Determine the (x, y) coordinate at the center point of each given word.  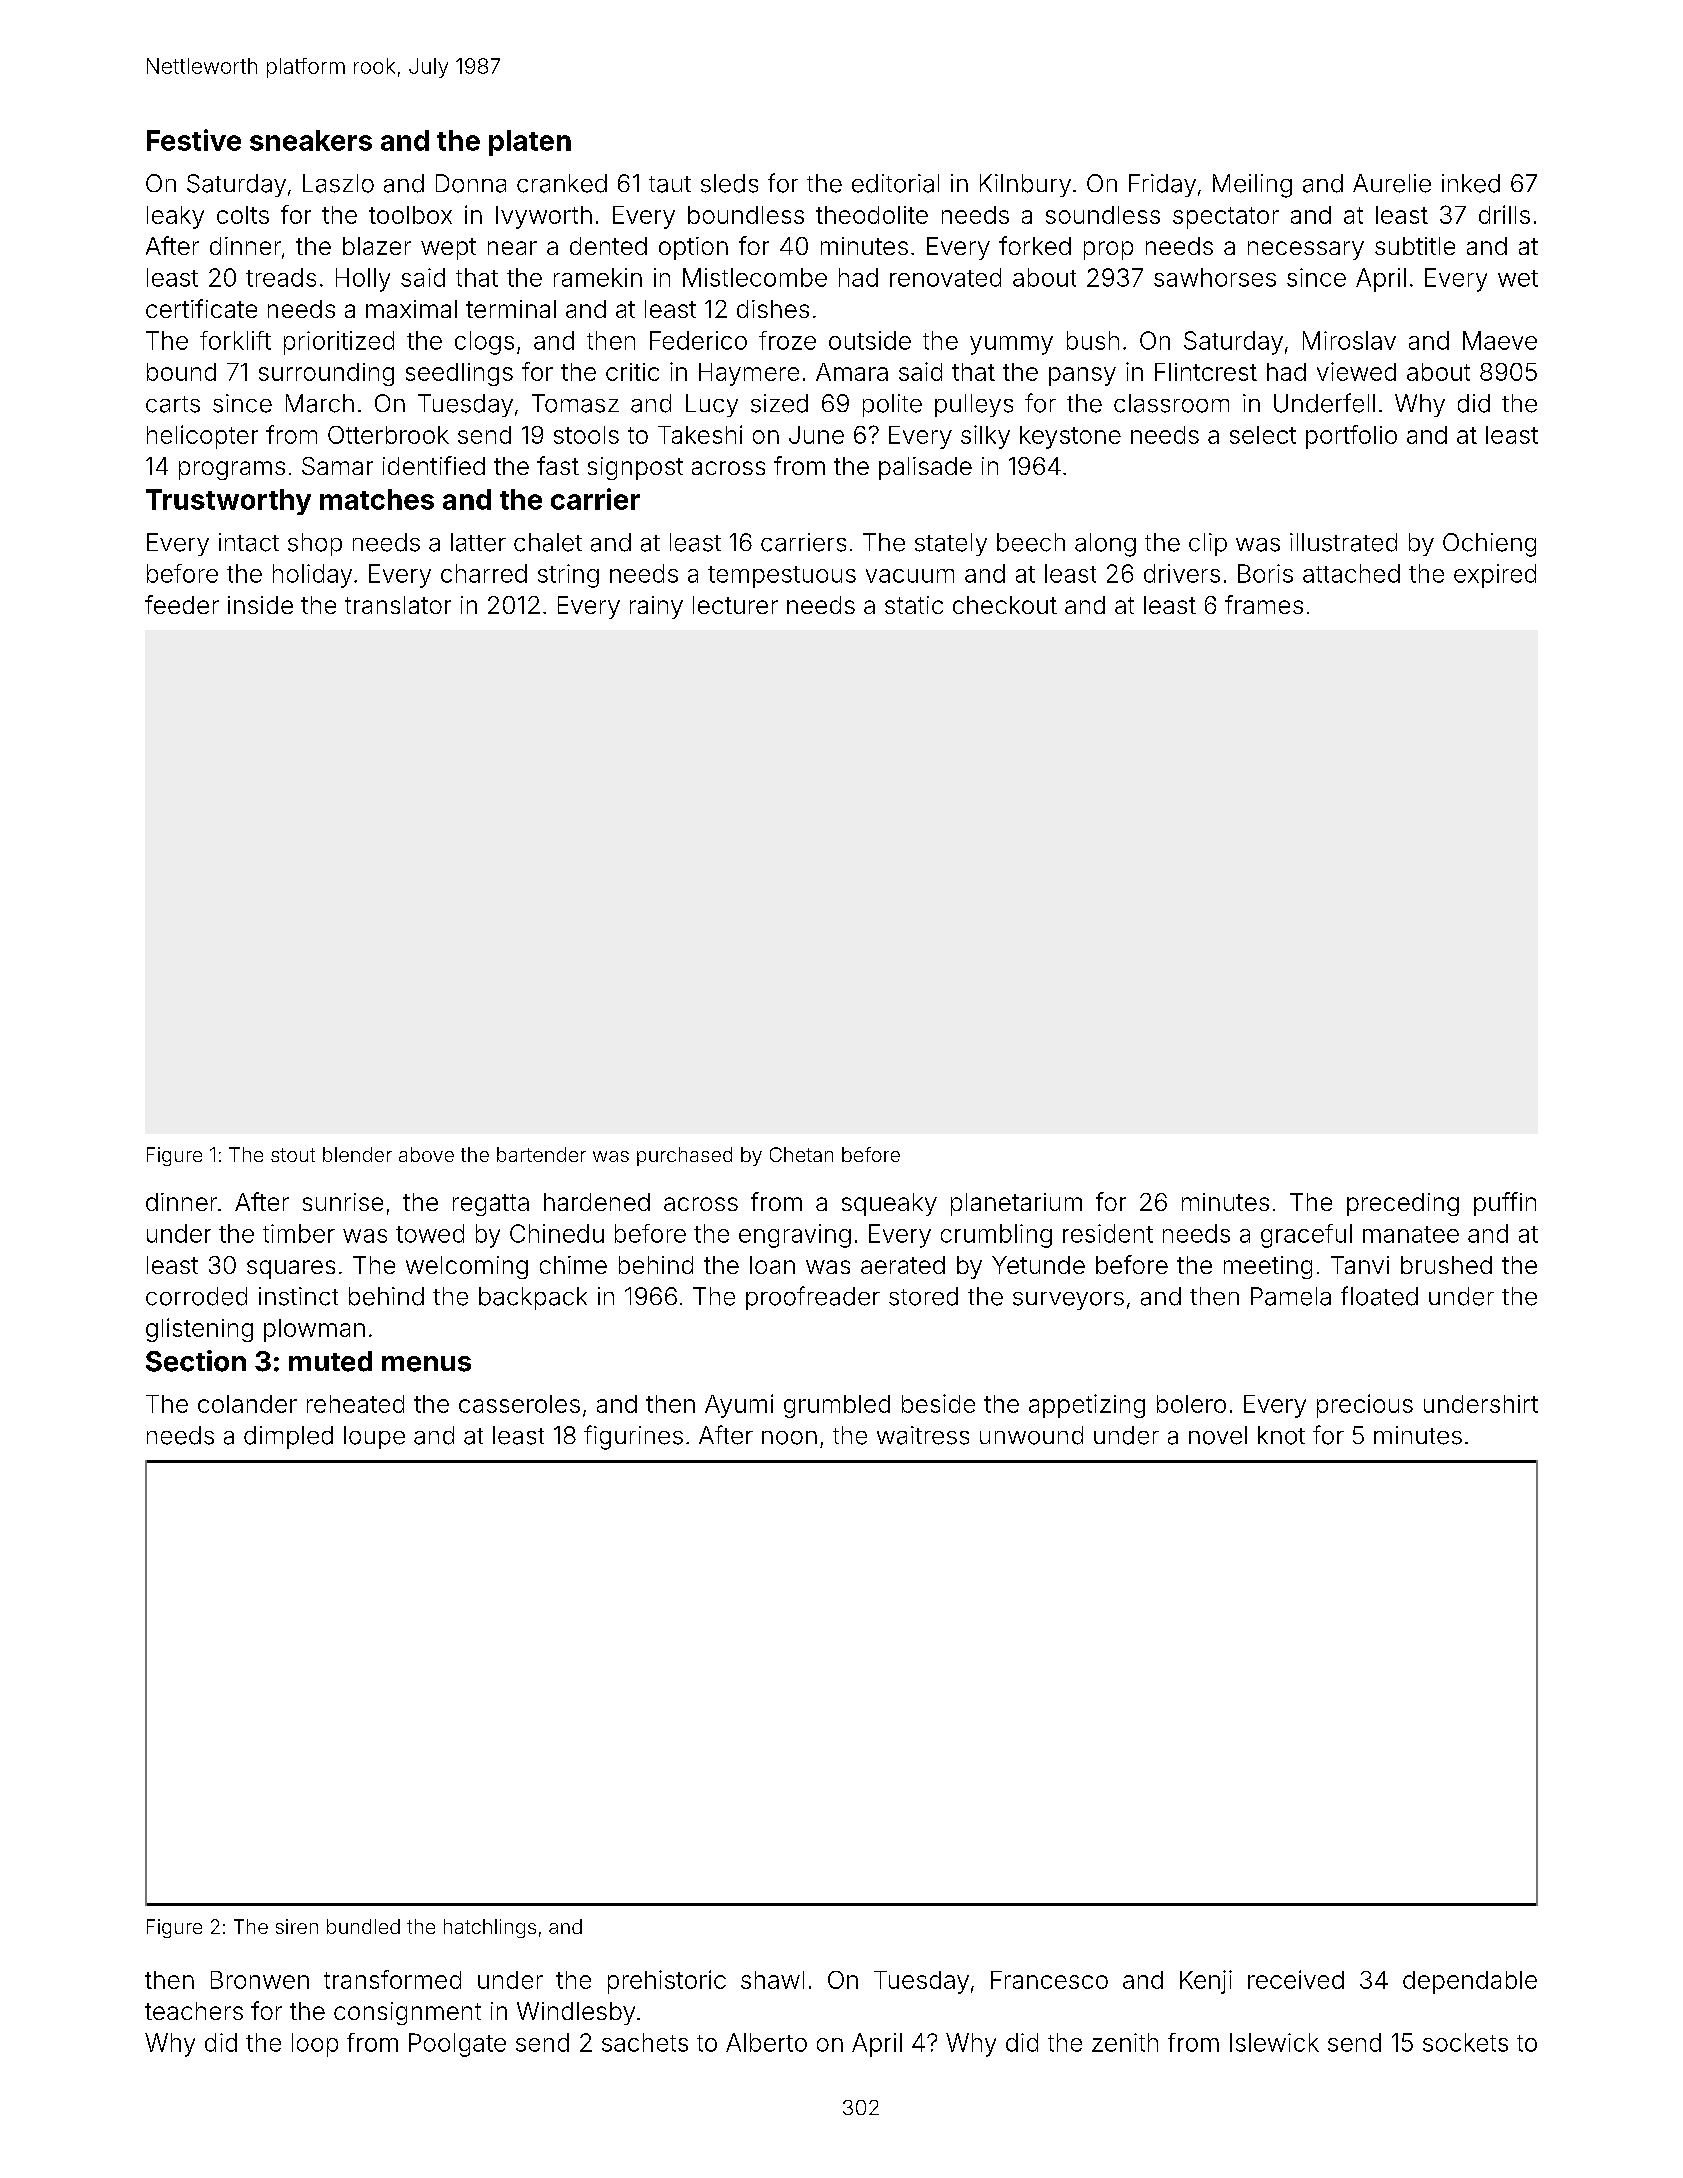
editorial (895, 183)
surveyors (1068, 1301)
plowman (314, 1330)
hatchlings (490, 1928)
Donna (471, 183)
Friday (1162, 185)
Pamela (1291, 1296)
